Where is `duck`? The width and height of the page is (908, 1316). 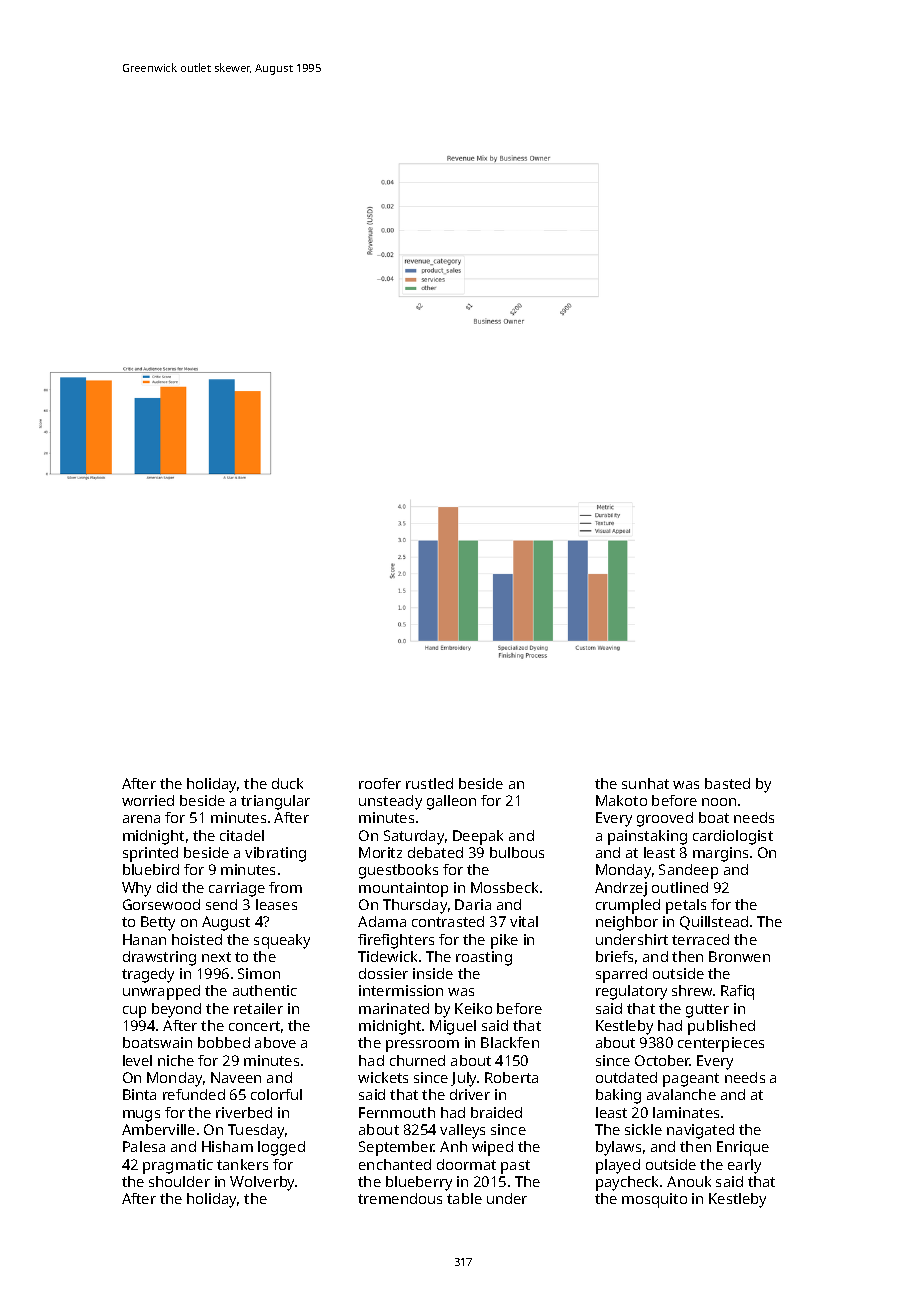 duck is located at coordinates (287, 783).
